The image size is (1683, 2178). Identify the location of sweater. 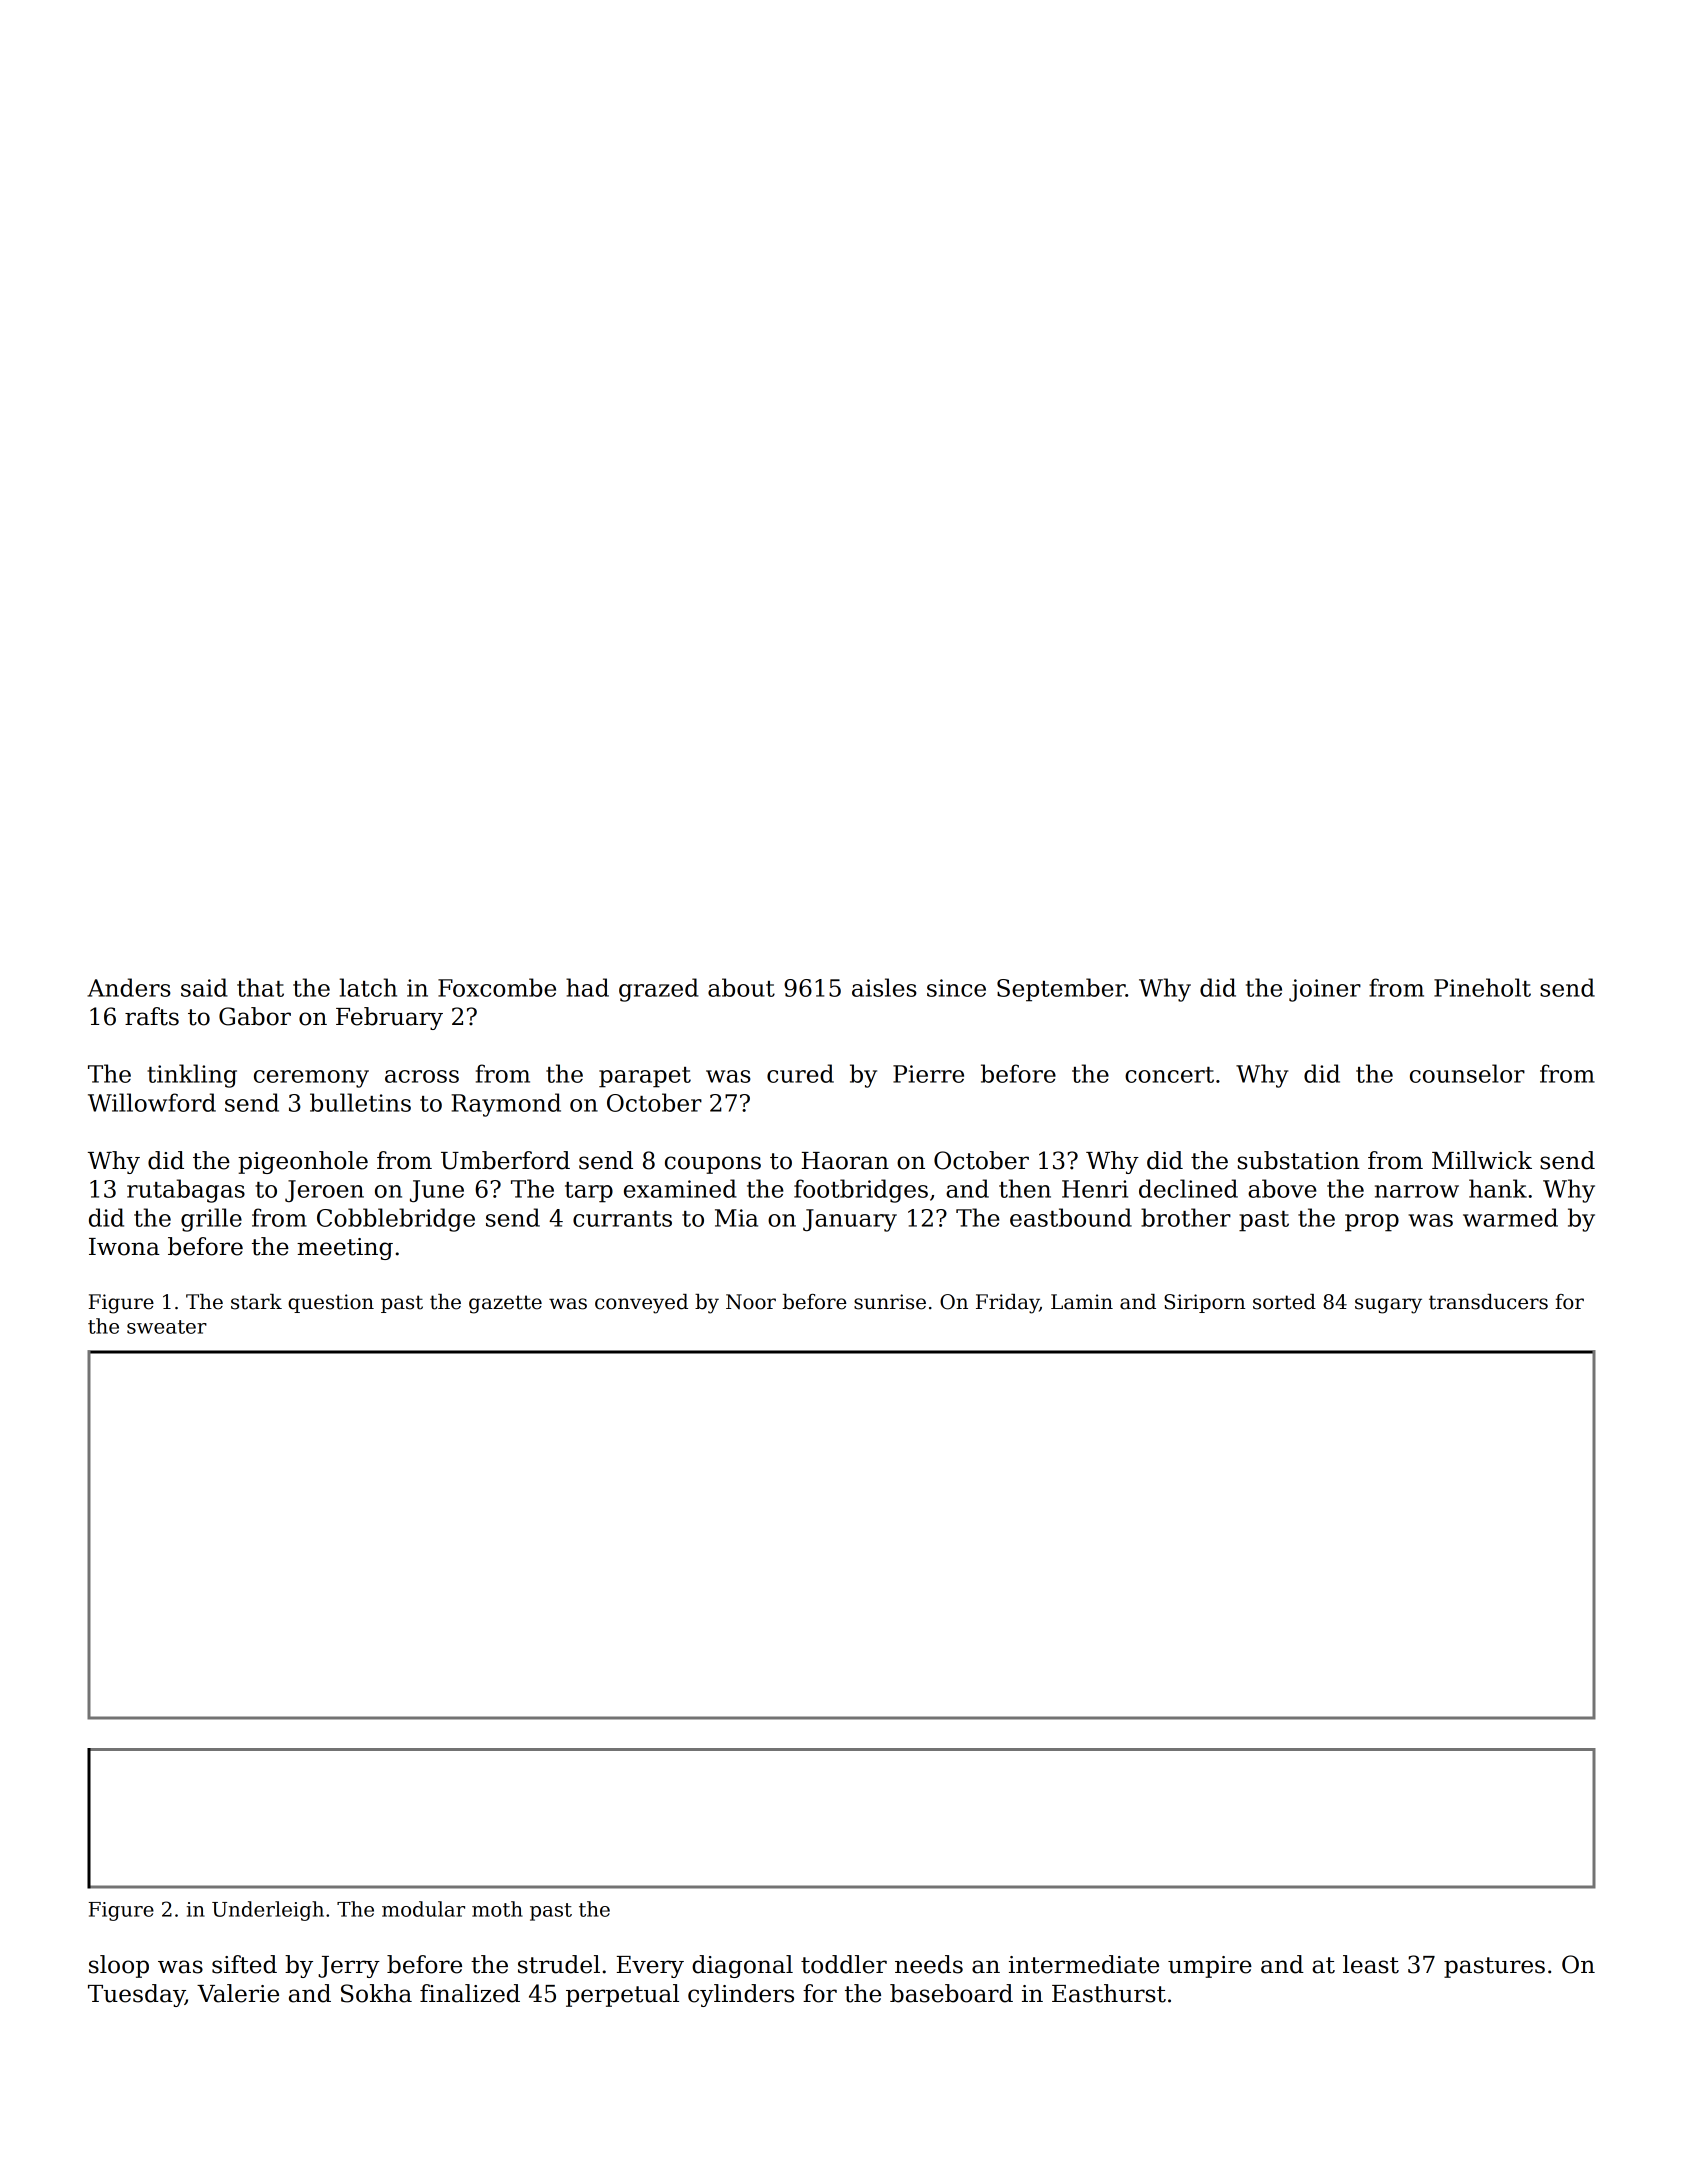
(167, 1327).
